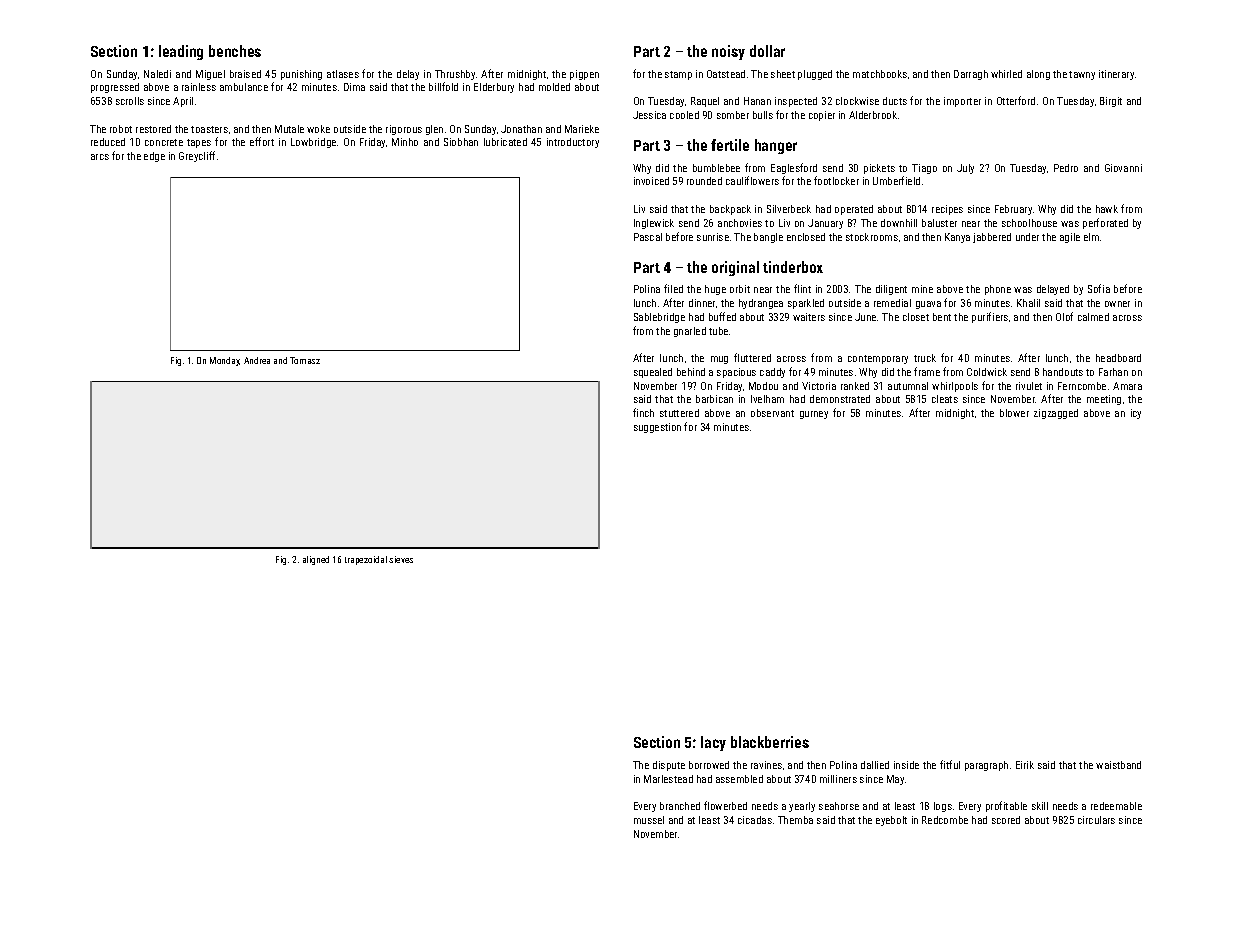 Image resolution: width=1233 pixels, height=952 pixels. What do you see at coordinates (1123, 168) in the image?
I see `Giovanni` at bounding box center [1123, 168].
